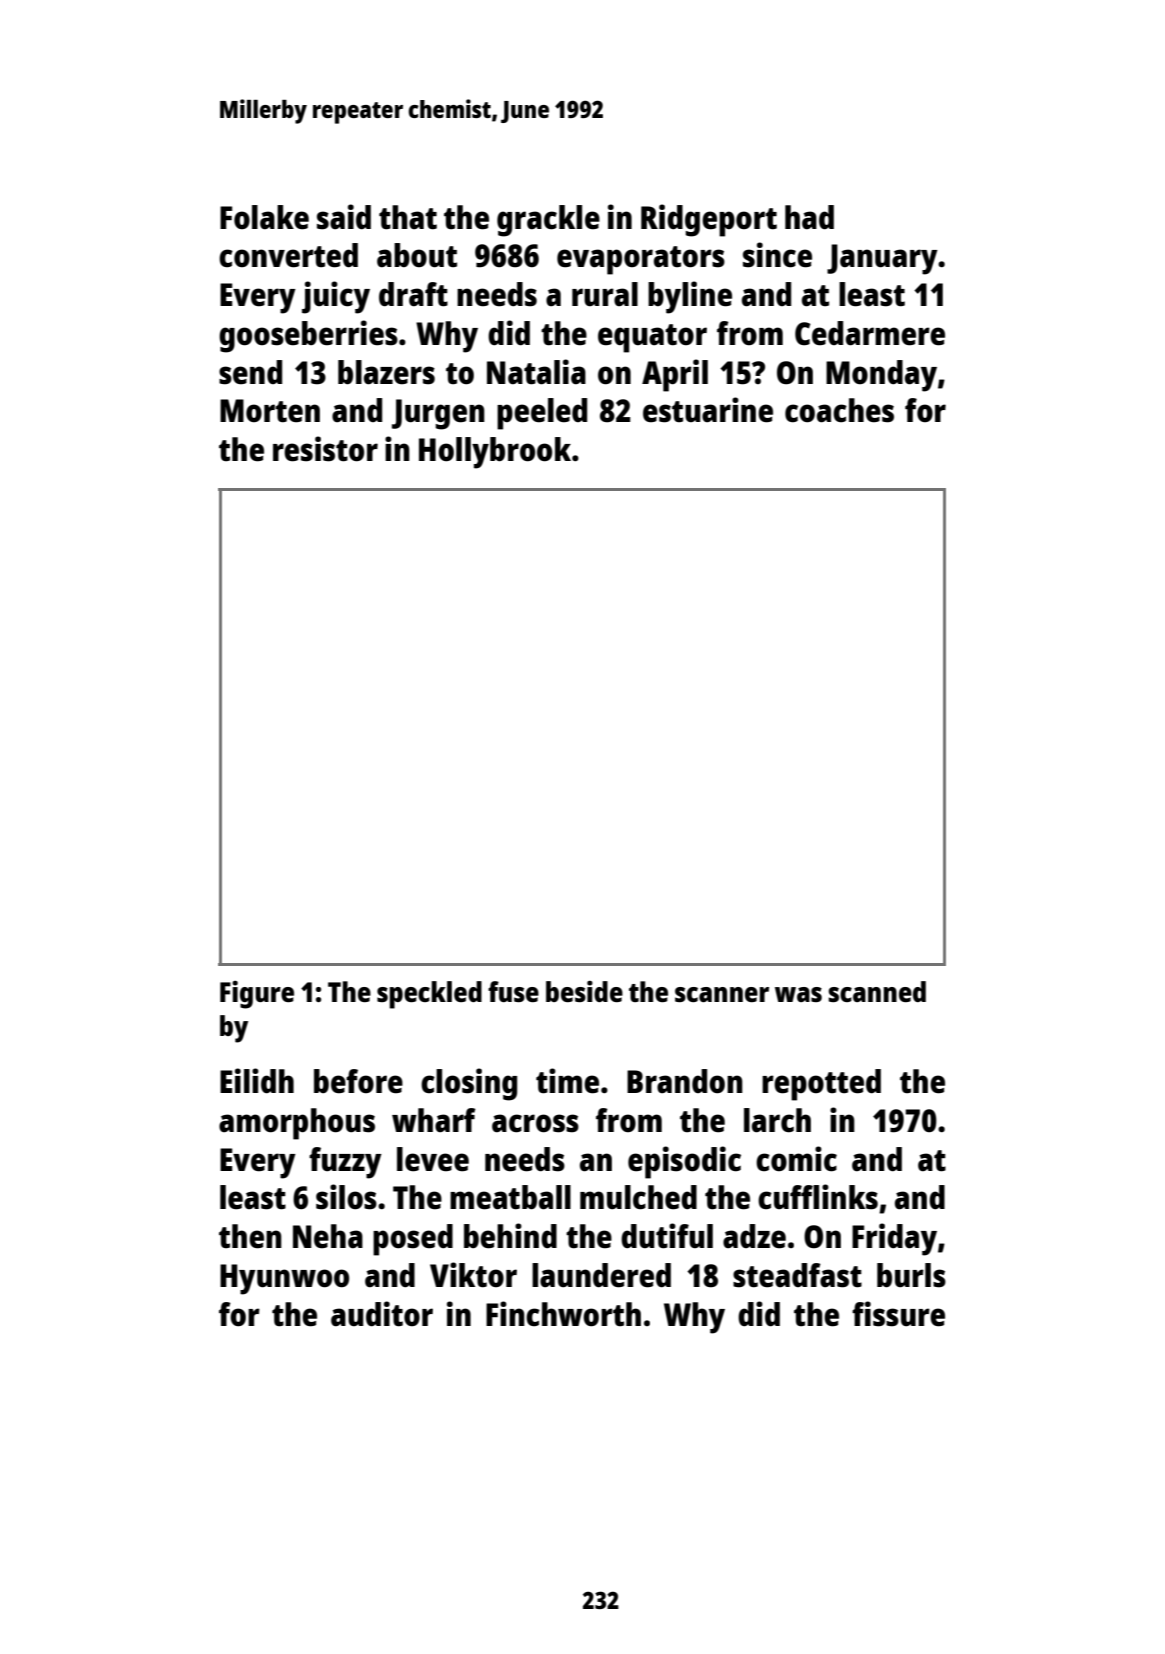 The width and height of the screenshot is (1165, 1654). Describe the element at coordinates (325, 449) in the screenshot. I see `resistor` at that location.
